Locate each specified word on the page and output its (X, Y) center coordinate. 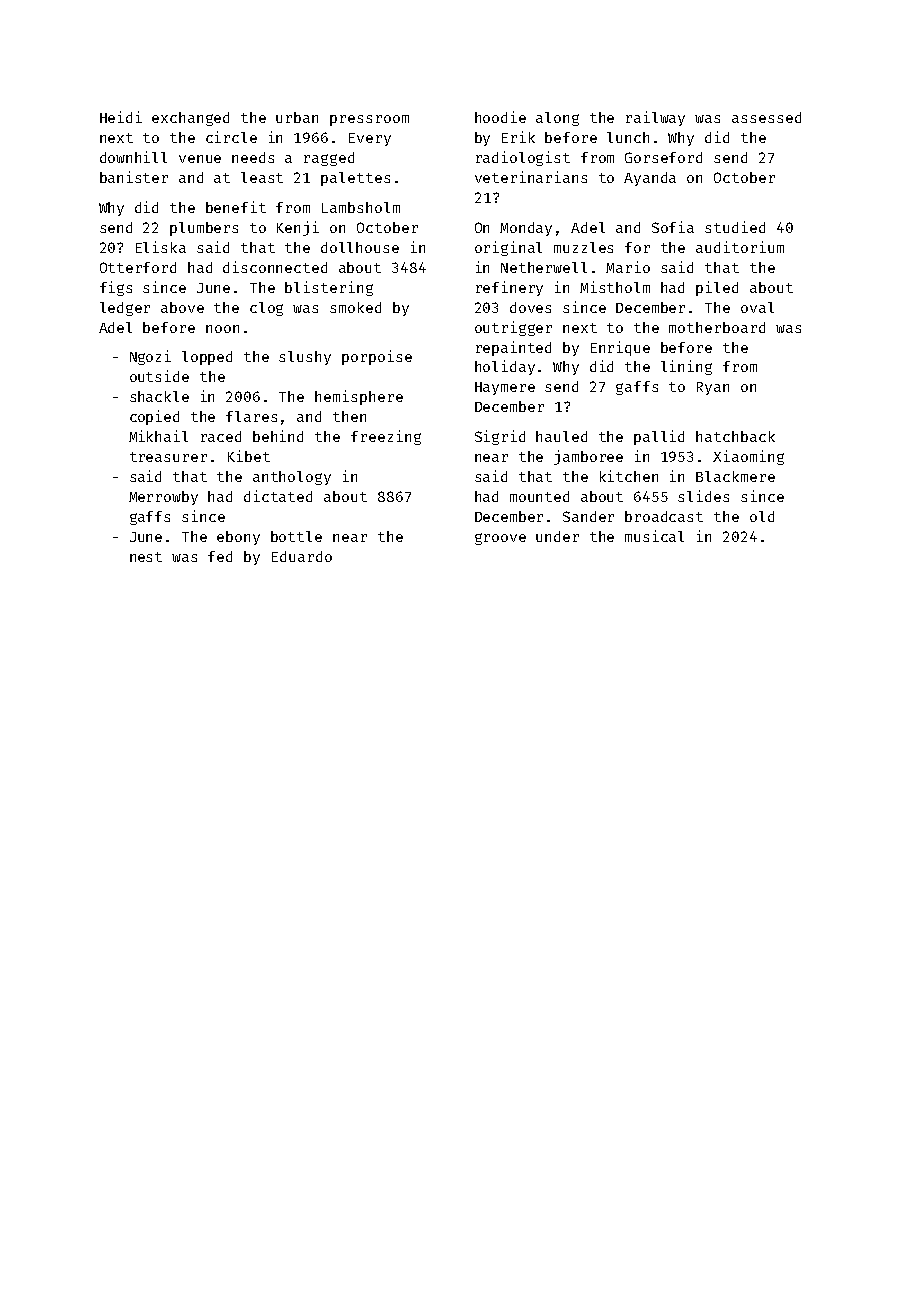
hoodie (500, 117)
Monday (526, 229)
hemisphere (359, 397)
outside (159, 376)
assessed (766, 117)
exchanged (190, 119)
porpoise (377, 357)
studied (735, 227)
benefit (236, 207)
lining (686, 367)
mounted (539, 496)
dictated (278, 496)
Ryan (713, 388)
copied (154, 417)
